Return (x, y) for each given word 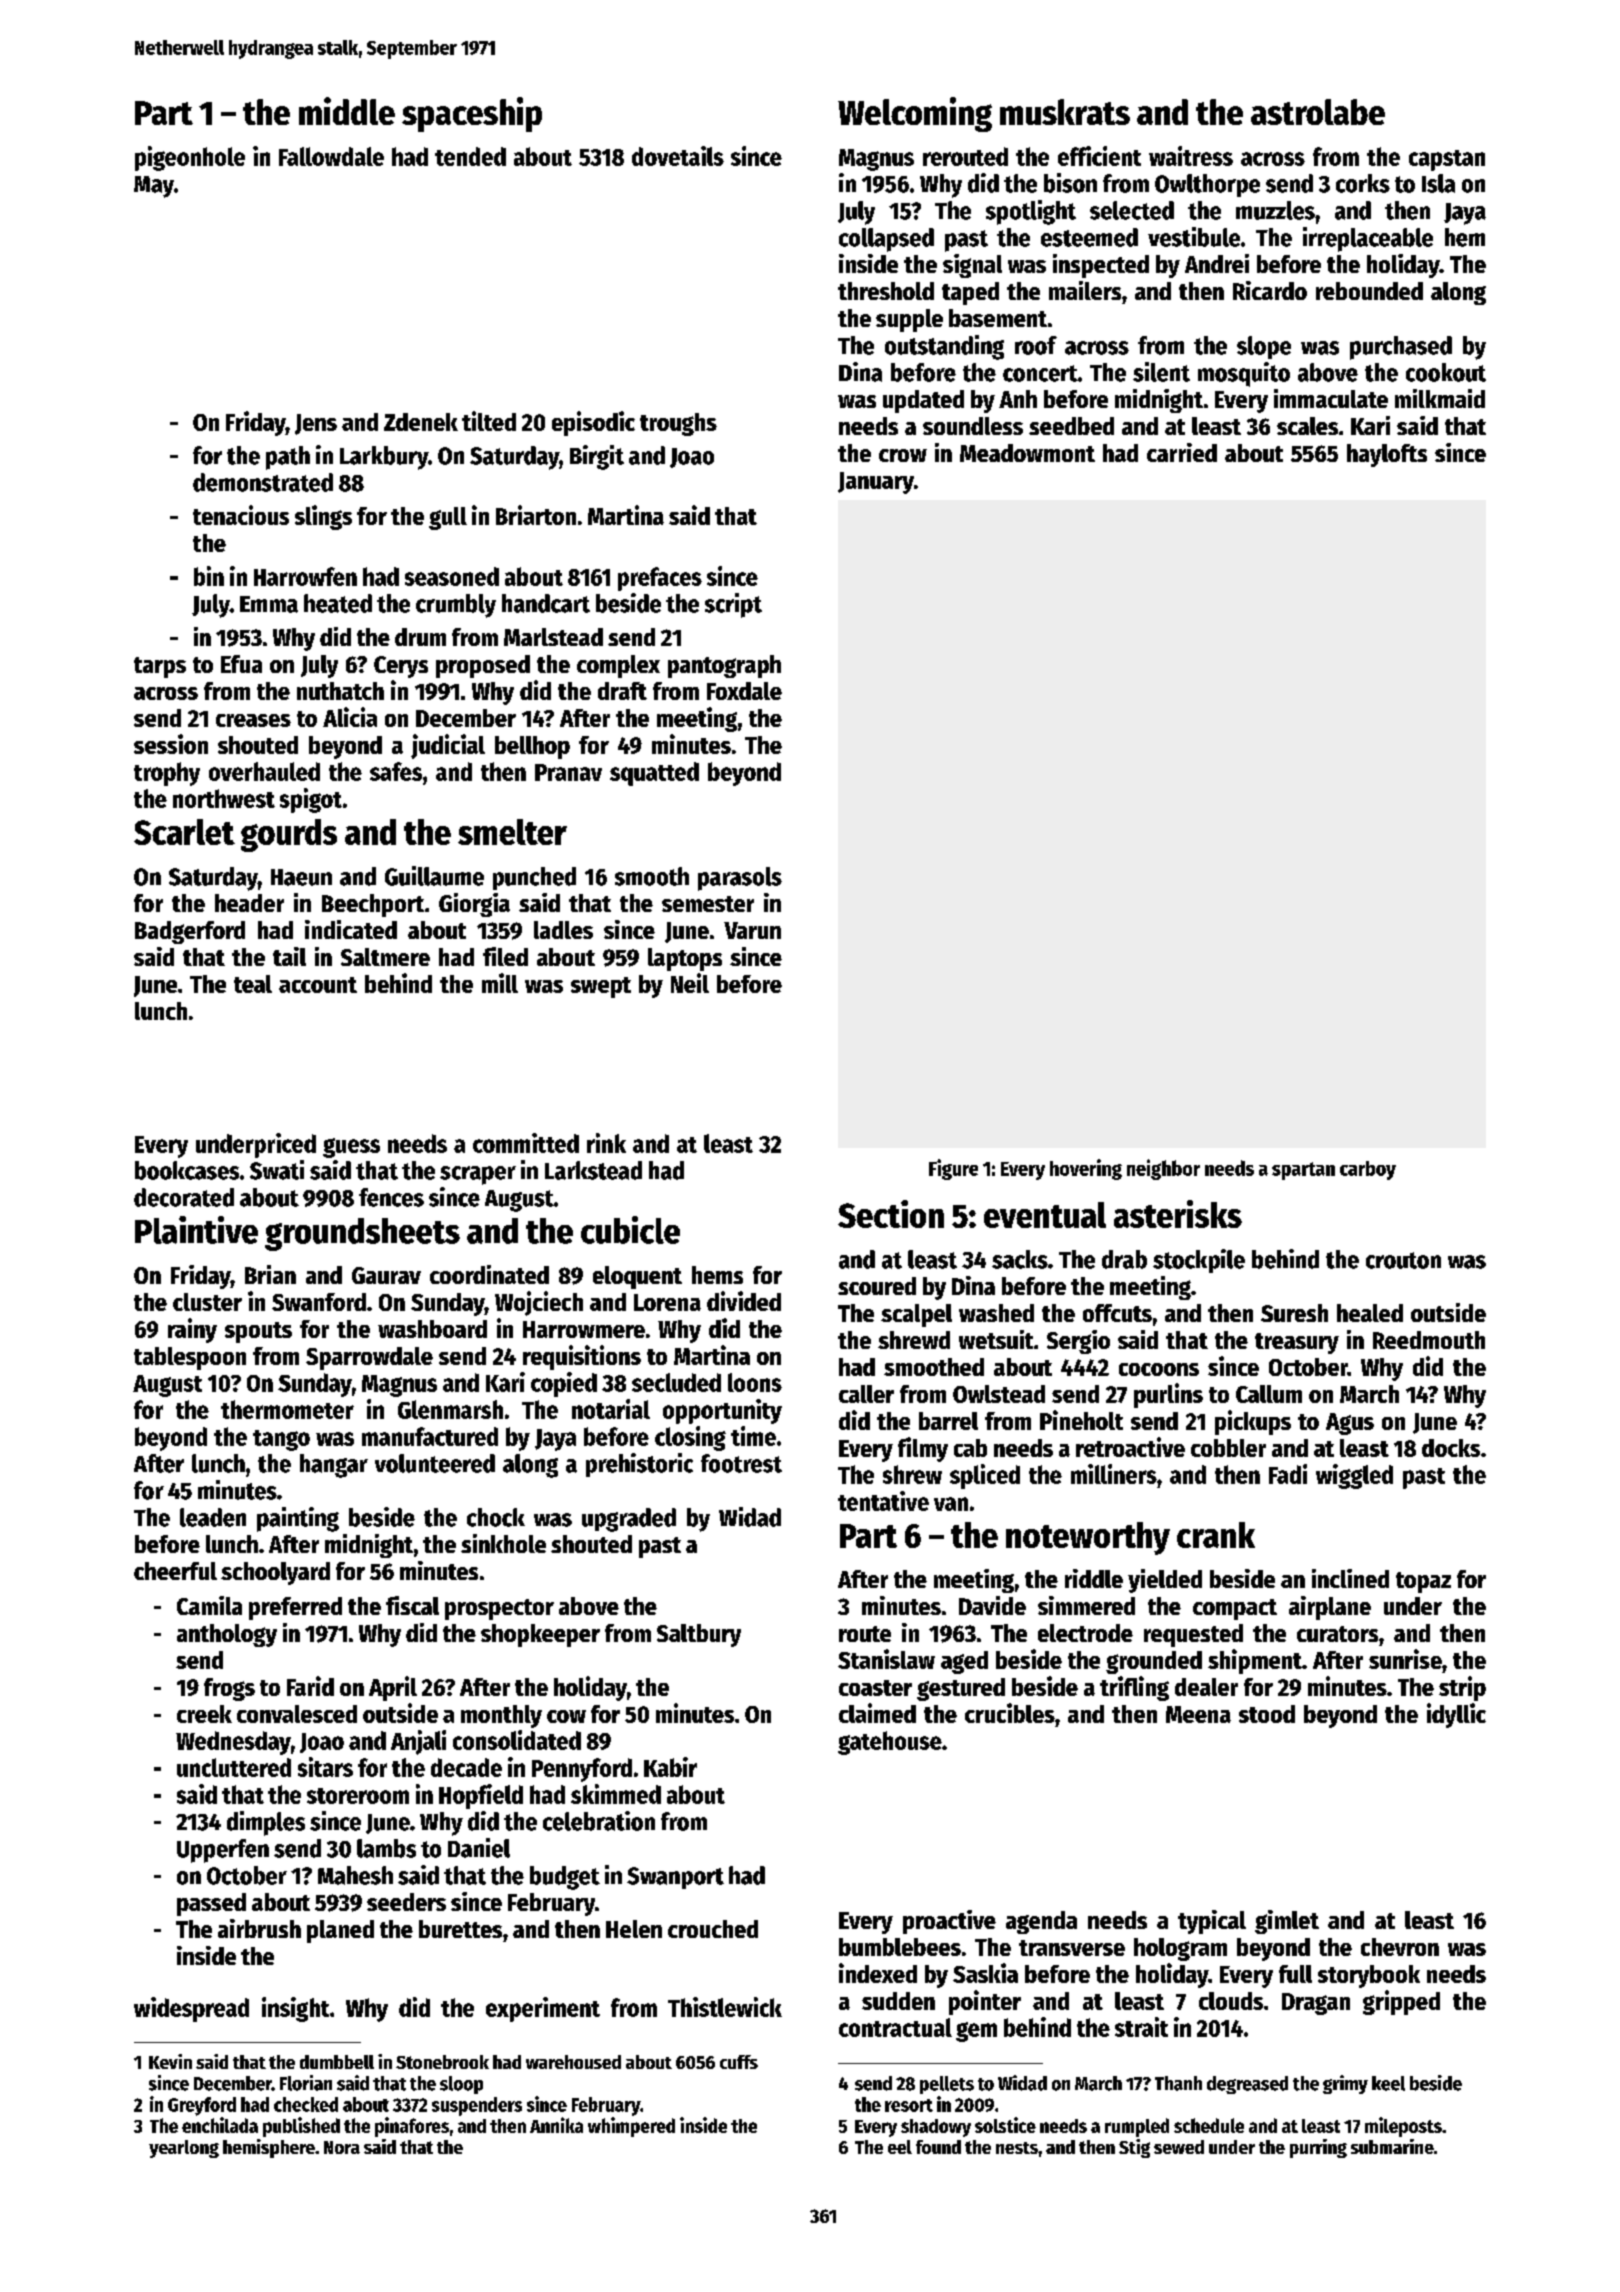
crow (903, 455)
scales (1307, 426)
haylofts (1387, 455)
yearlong (184, 2149)
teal (253, 984)
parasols (740, 879)
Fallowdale (331, 156)
